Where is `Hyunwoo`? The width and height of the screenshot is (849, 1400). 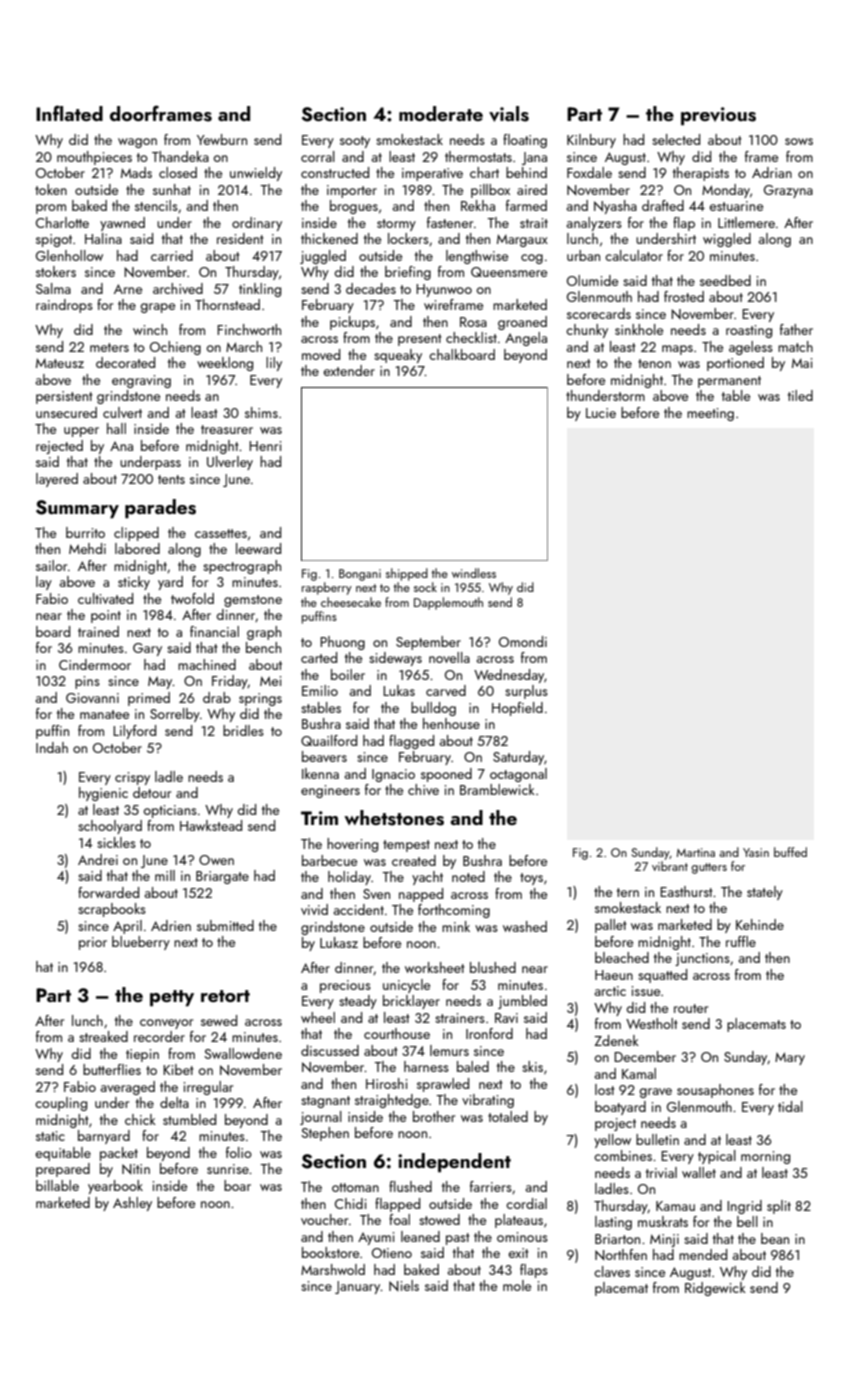 Hyunwoo is located at coordinates (444, 290).
